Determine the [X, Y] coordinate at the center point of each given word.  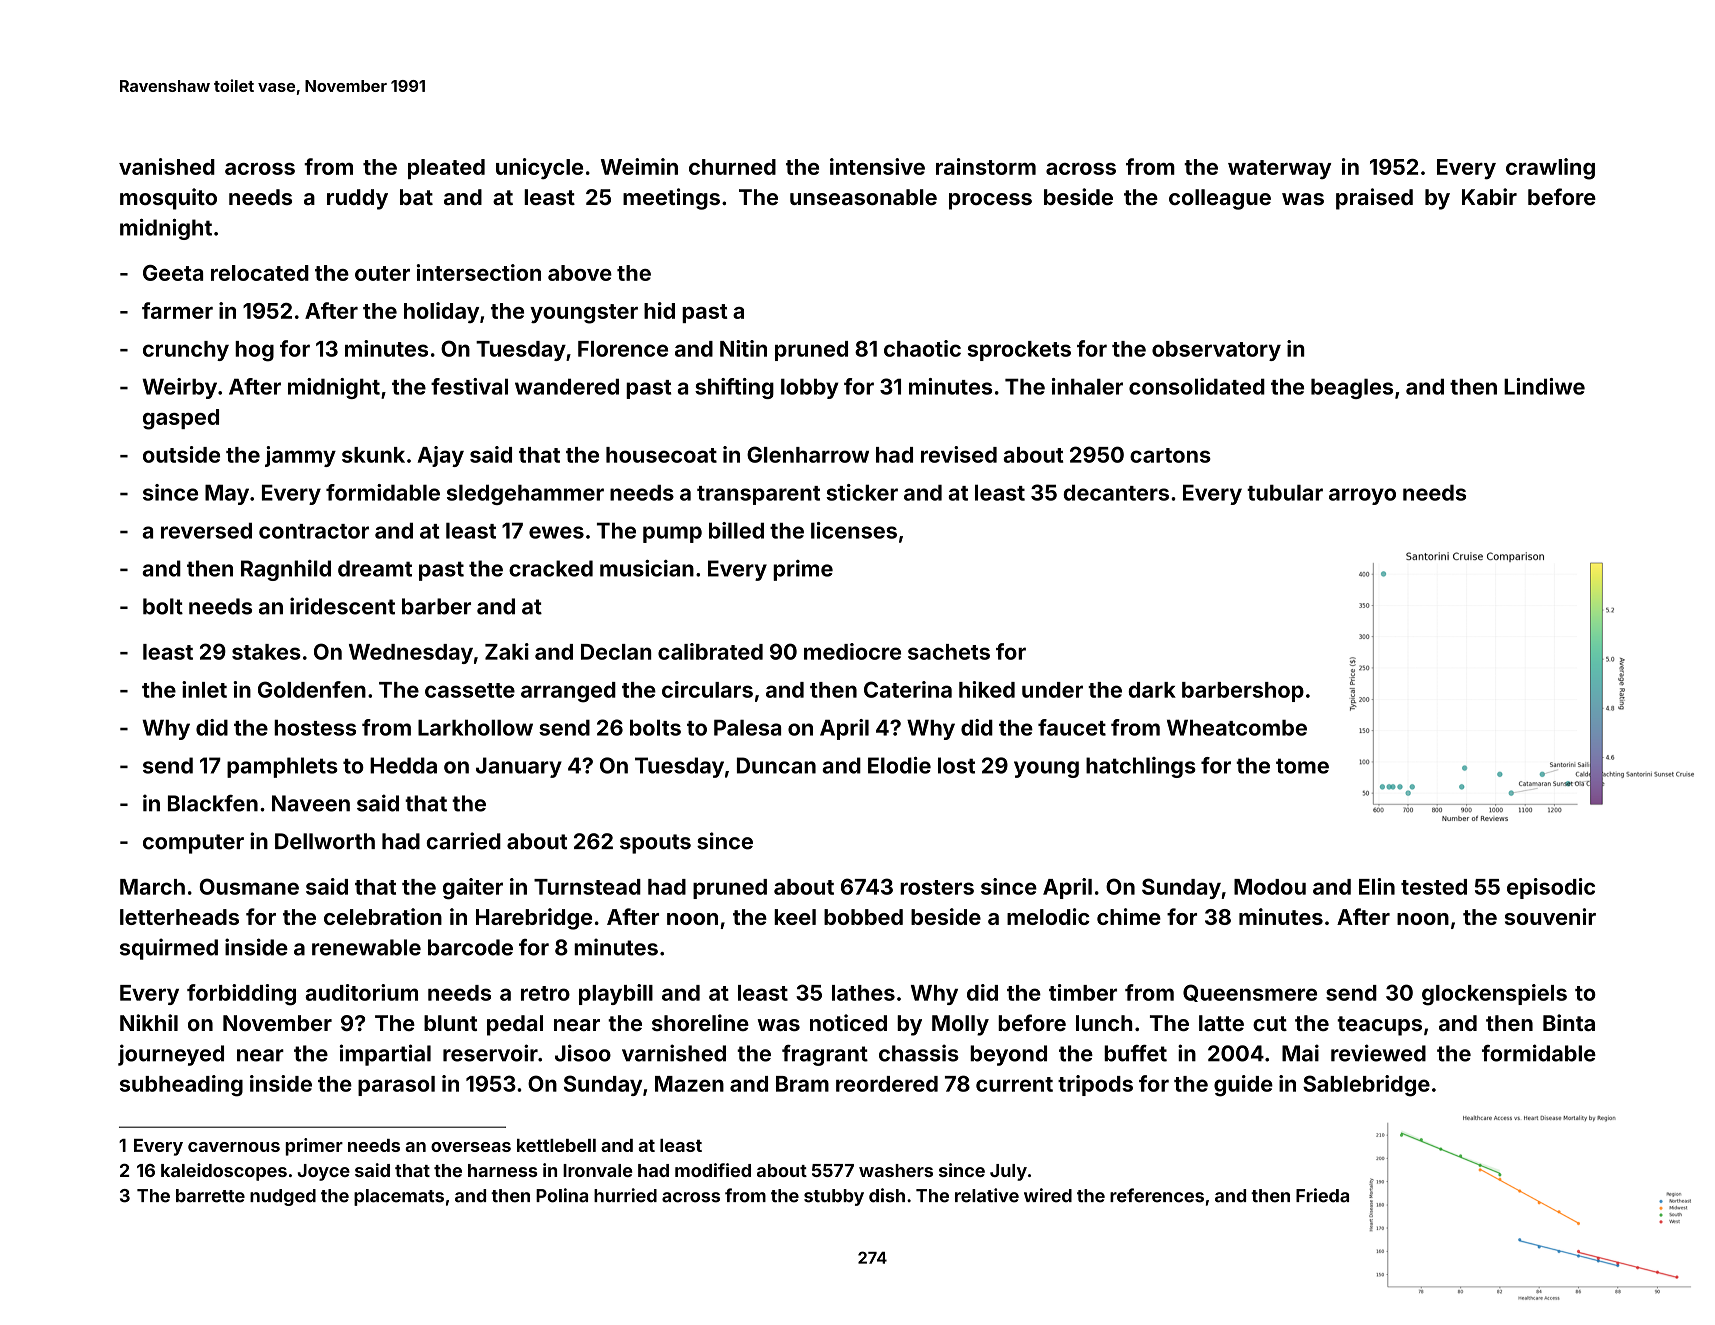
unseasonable [863, 197]
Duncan [776, 765]
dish [887, 1195]
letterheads [179, 917]
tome [1302, 766]
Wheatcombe [1237, 727]
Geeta [173, 273]
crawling [1550, 169]
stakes [266, 652]
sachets [949, 652]
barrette [210, 1196]
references [1157, 1195]
